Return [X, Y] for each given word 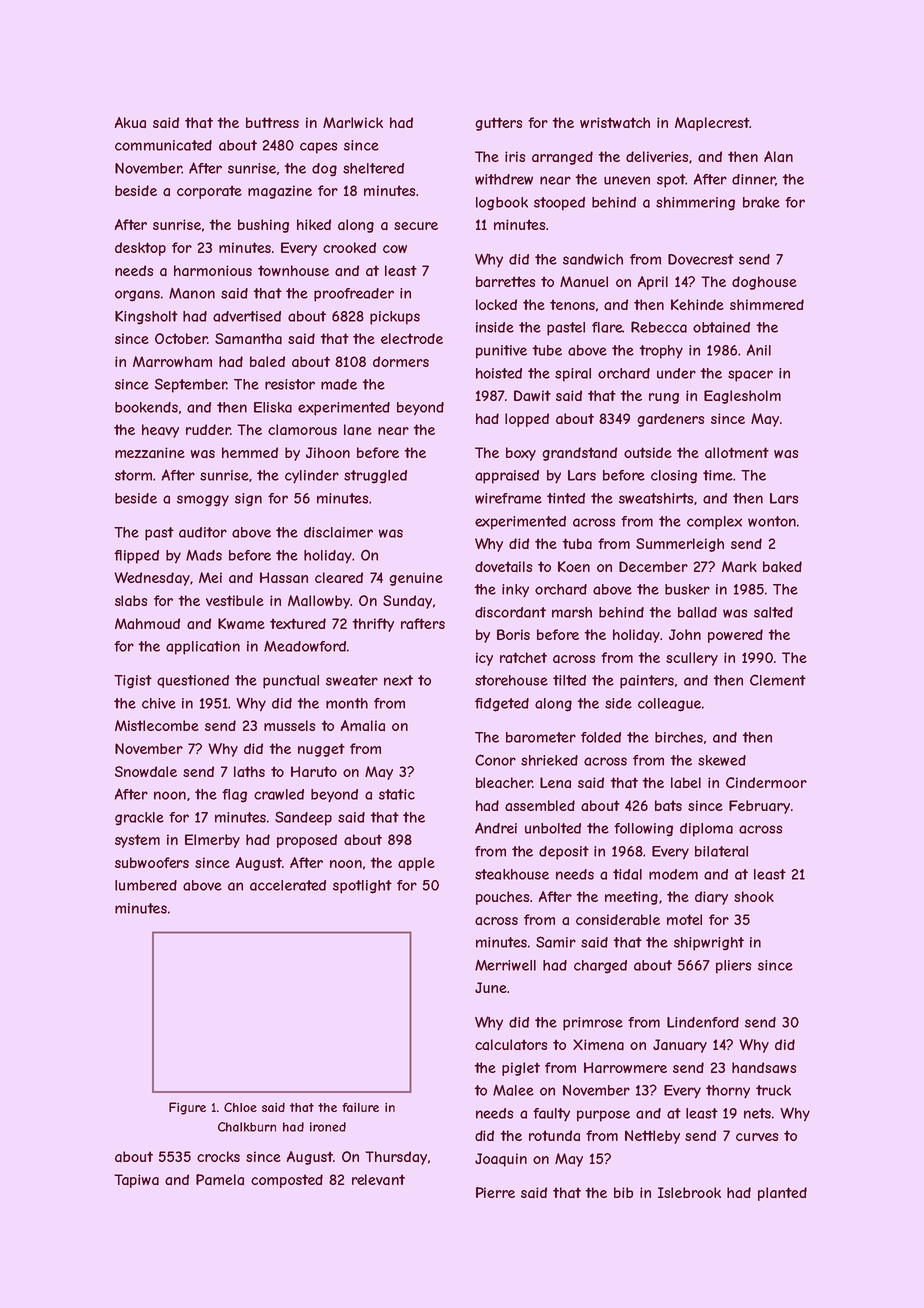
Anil [759, 350]
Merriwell [505, 965]
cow [395, 249]
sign [248, 500]
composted [287, 1181]
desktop [140, 249]
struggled [375, 477]
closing [674, 477]
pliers [734, 967]
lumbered [146, 885]
